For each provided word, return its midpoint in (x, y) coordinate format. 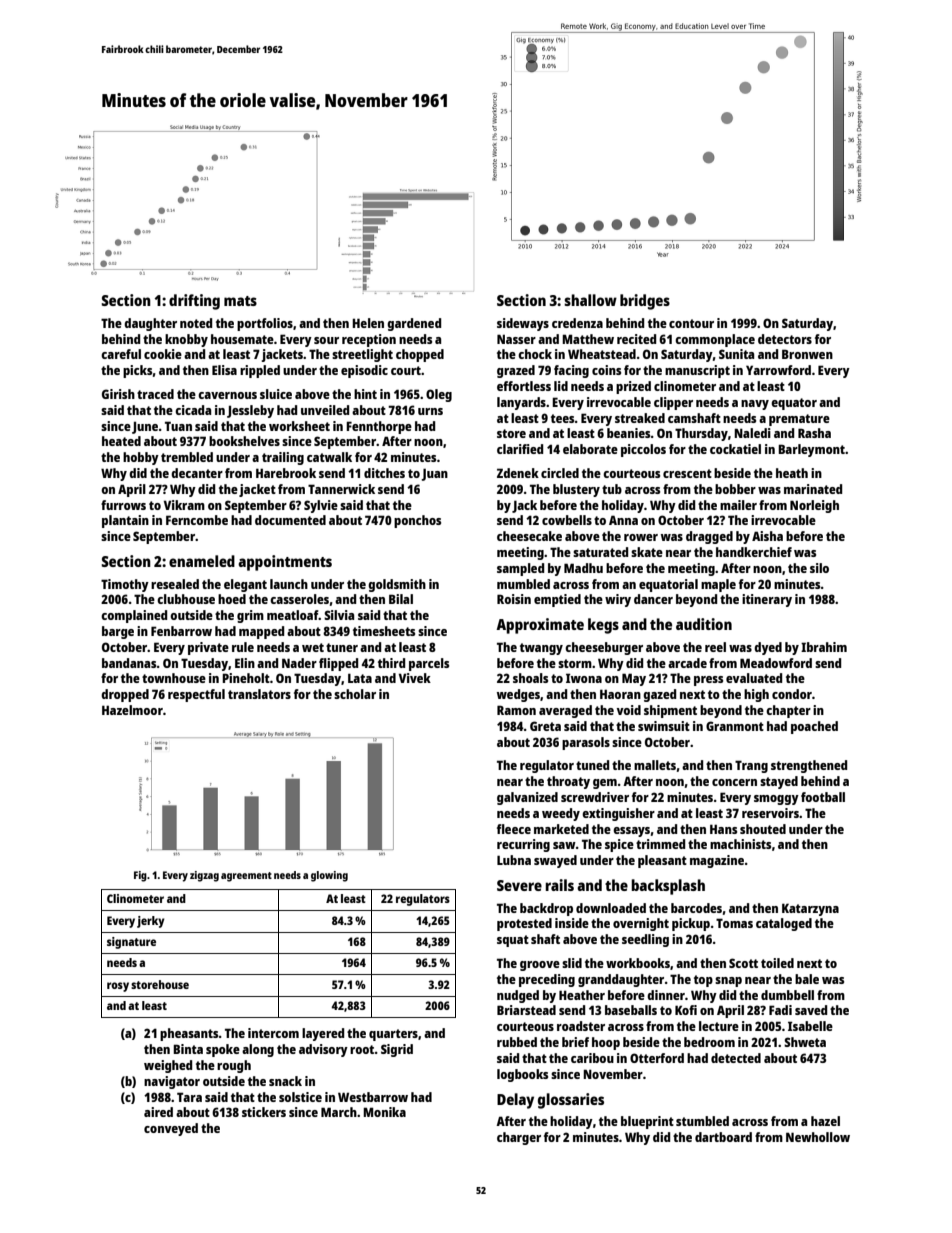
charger (519, 1138)
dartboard (723, 1137)
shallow (590, 300)
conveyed (171, 1129)
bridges (645, 302)
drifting (194, 302)
